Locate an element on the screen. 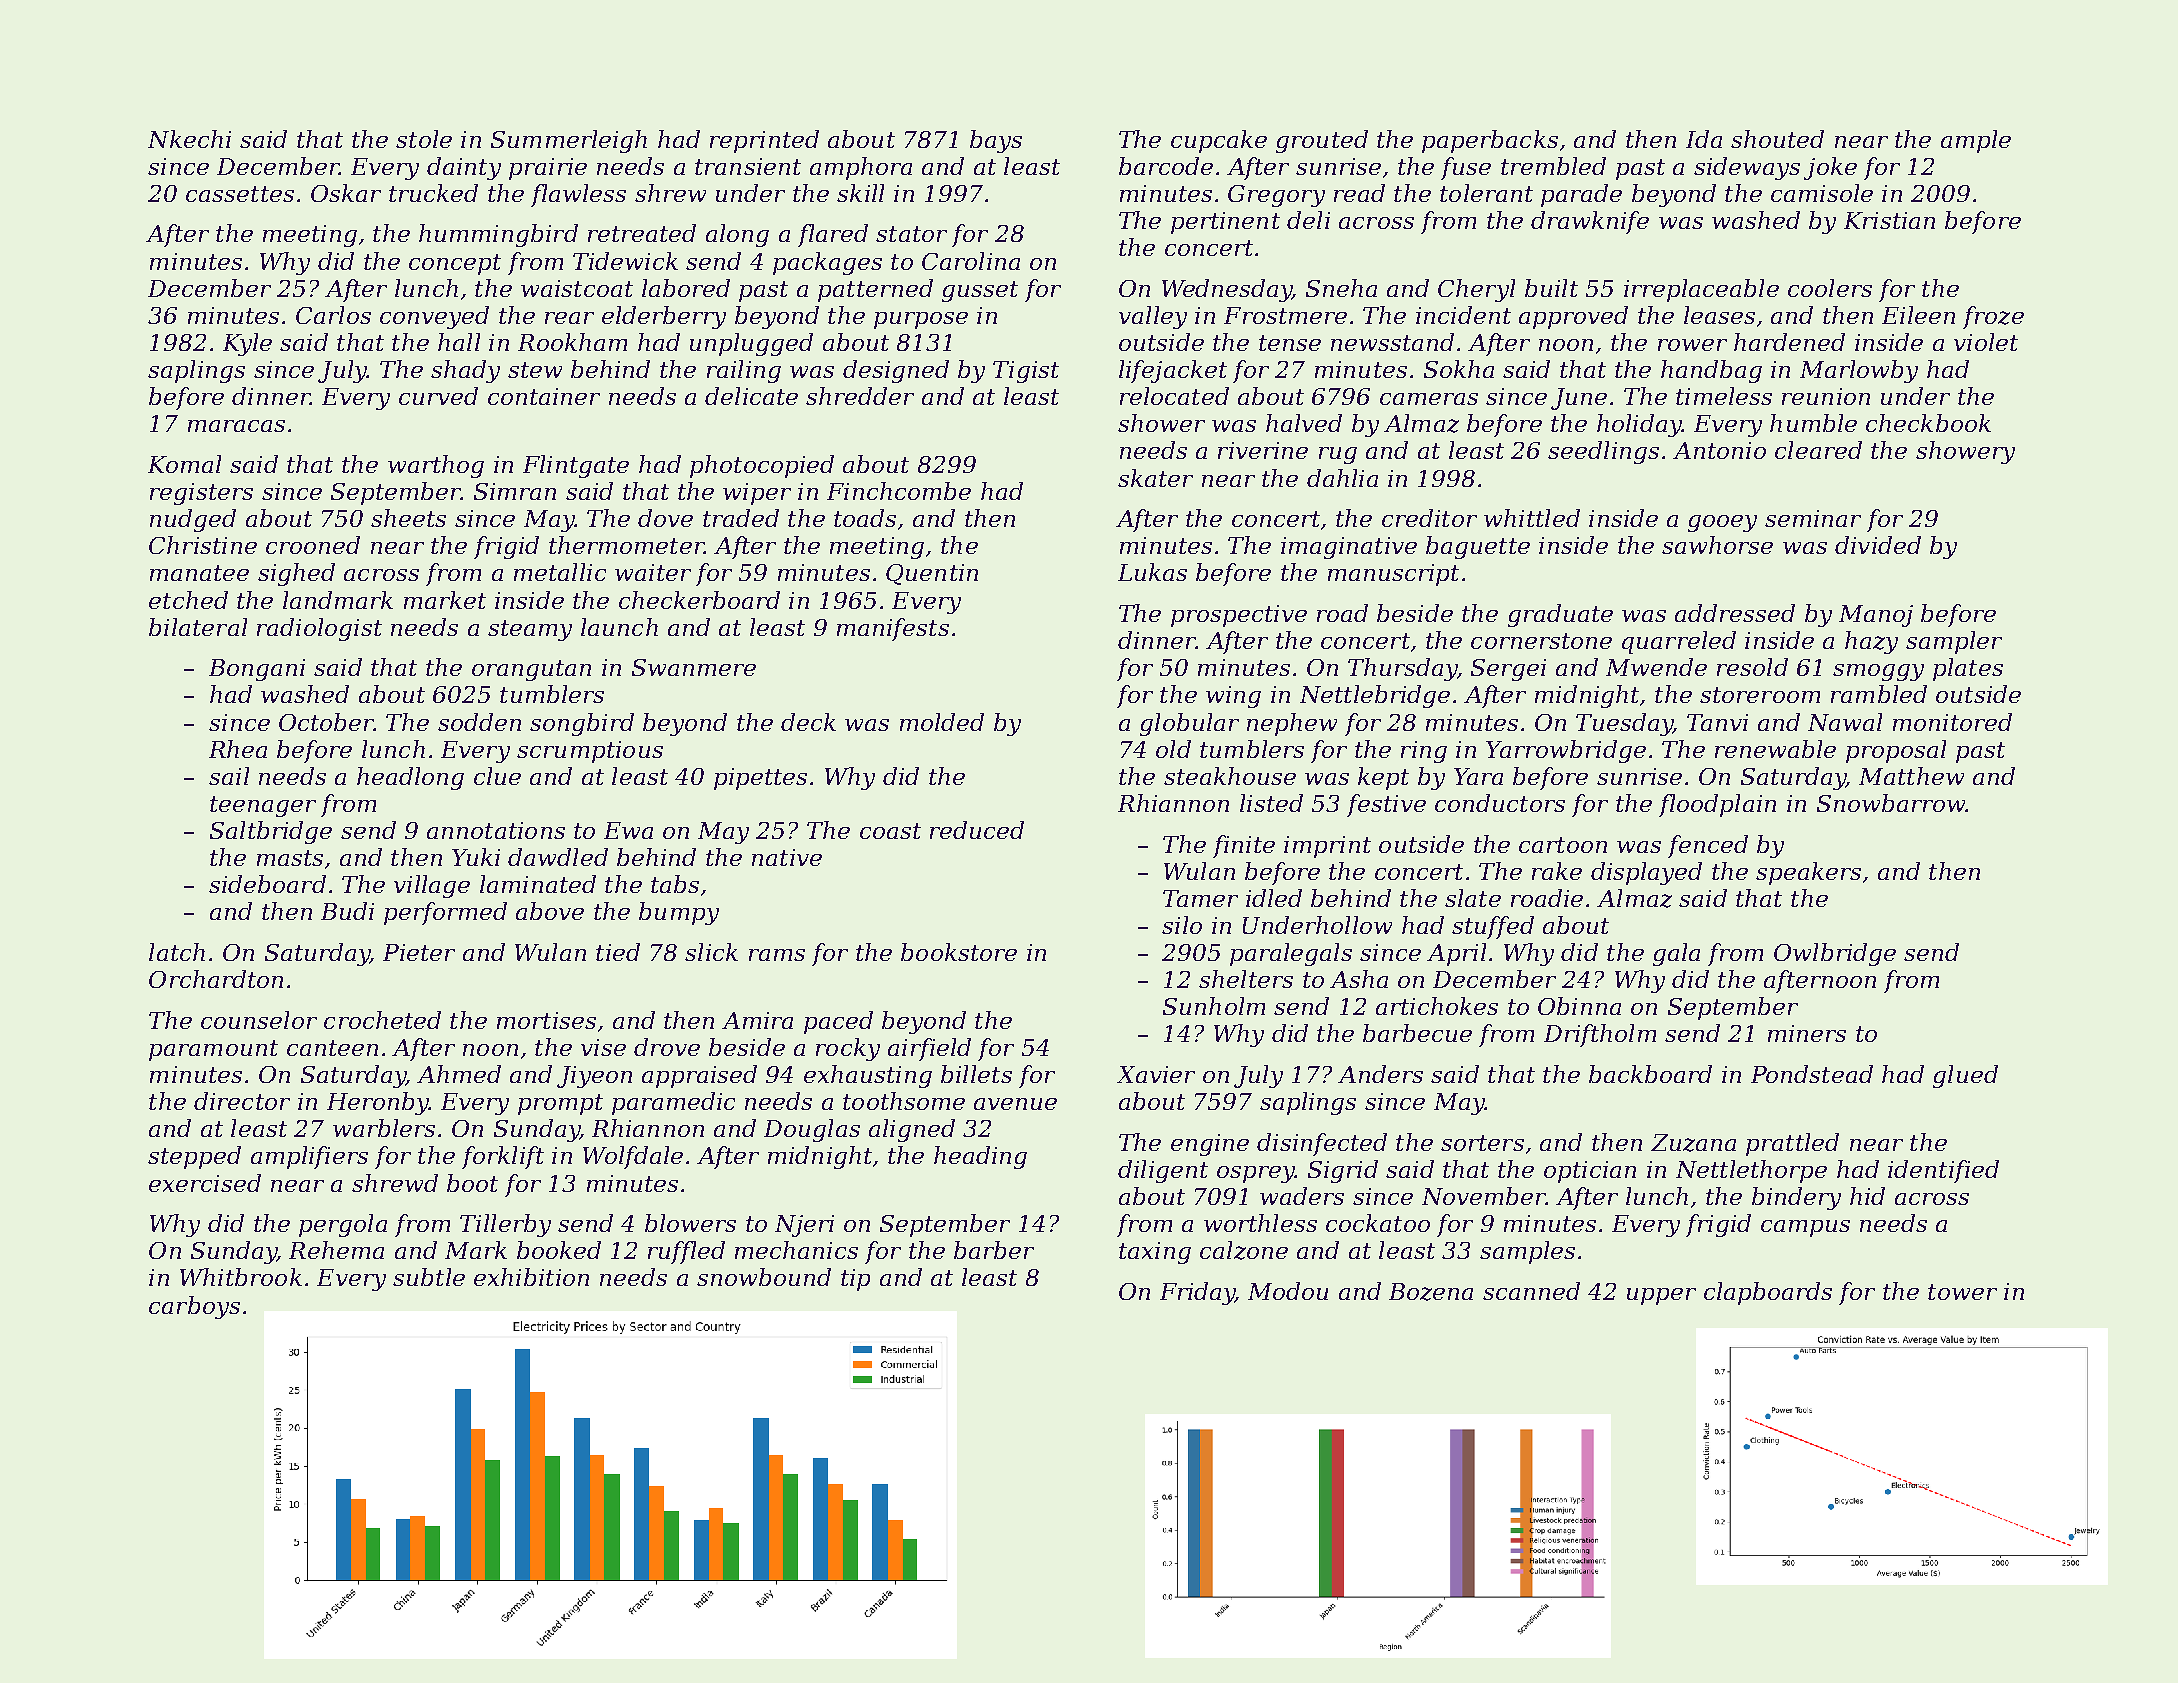 This screenshot has width=2178, height=1683. subtle is located at coordinates (429, 1277).
